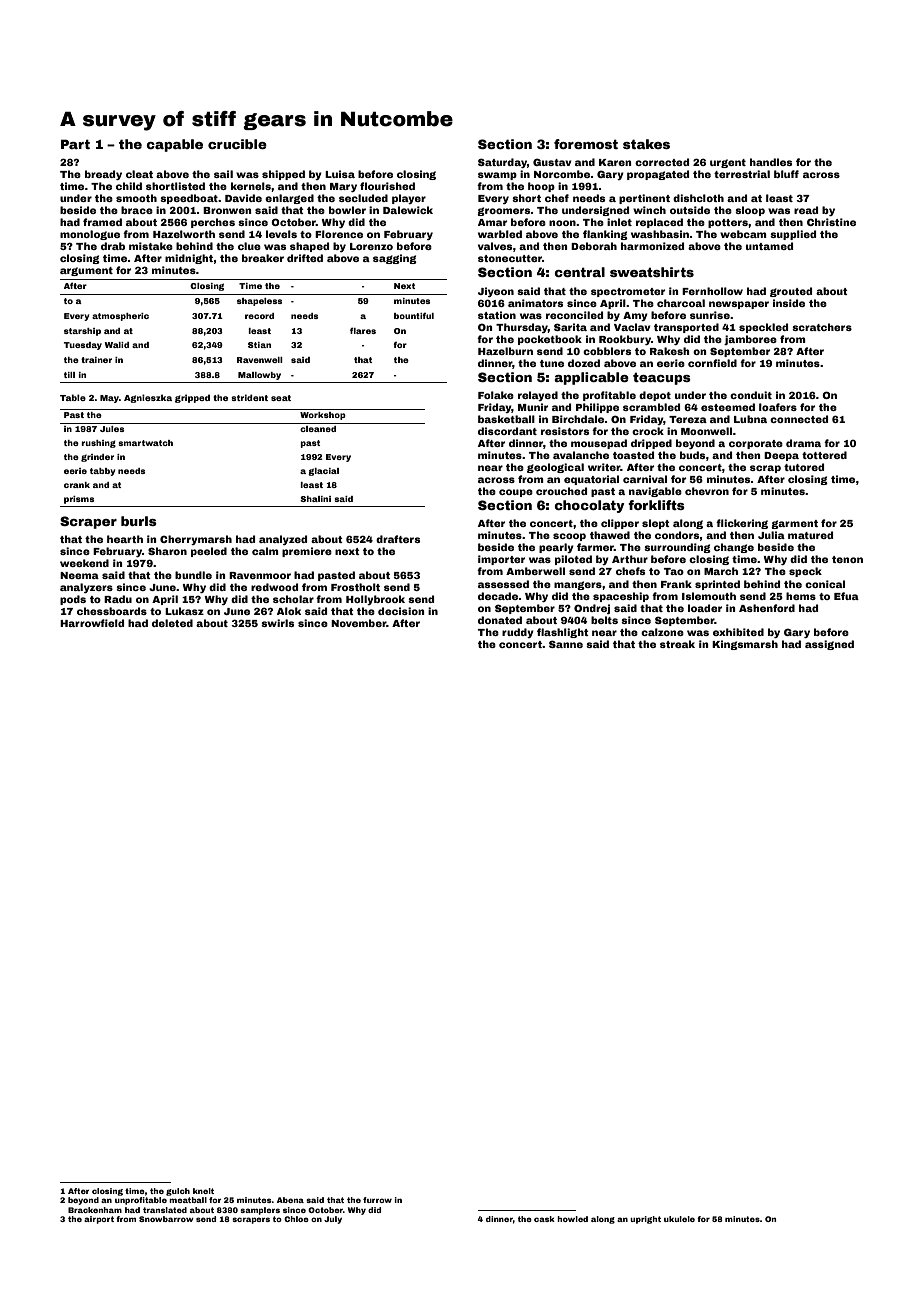 This screenshot has width=924, height=1308. What do you see at coordinates (646, 144) in the screenshot?
I see `stakes` at bounding box center [646, 144].
